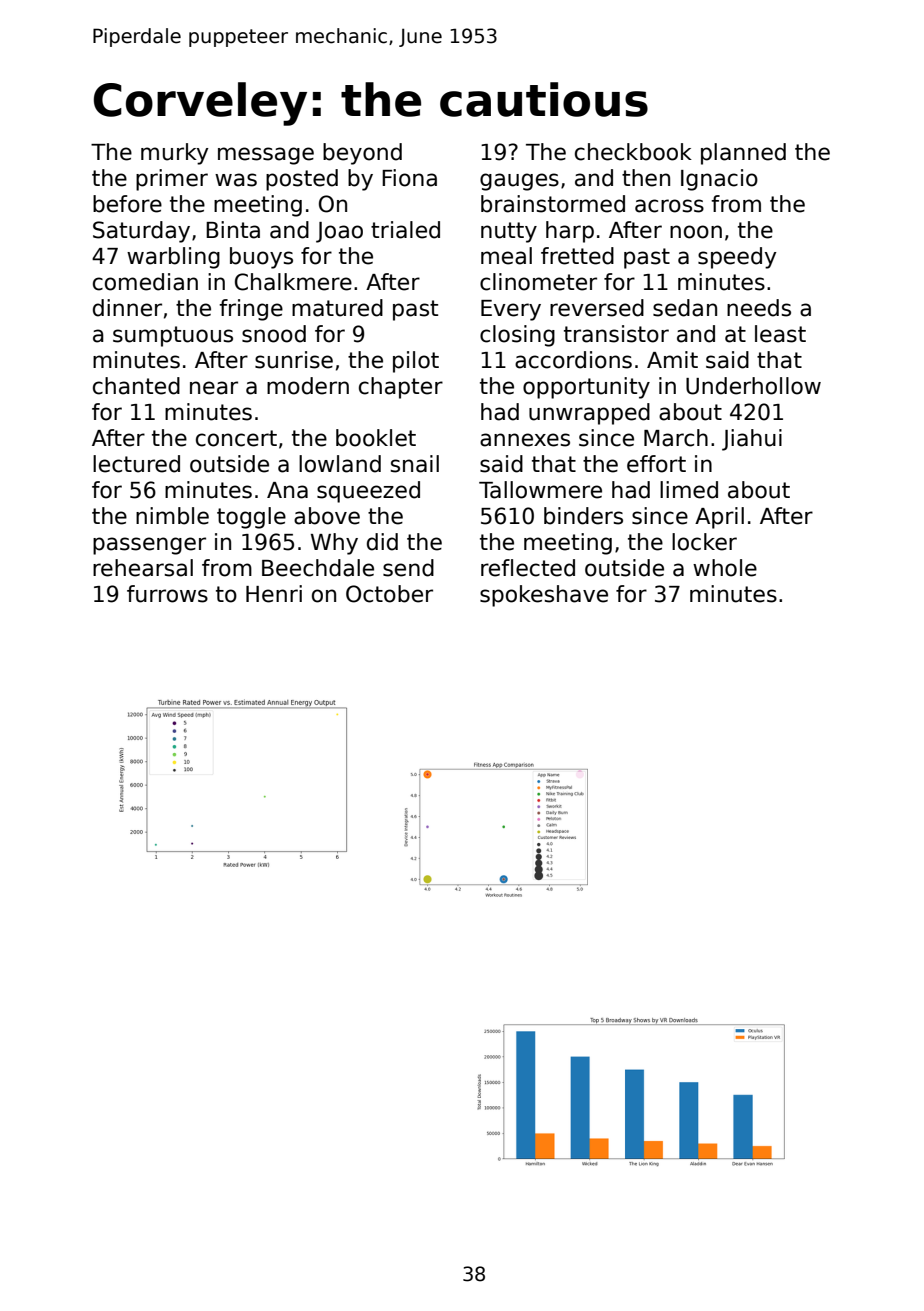 This document has width=924, height=1311. What do you see at coordinates (136, 464) in the document?
I see `lectured` at bounding box center [136, 464].
